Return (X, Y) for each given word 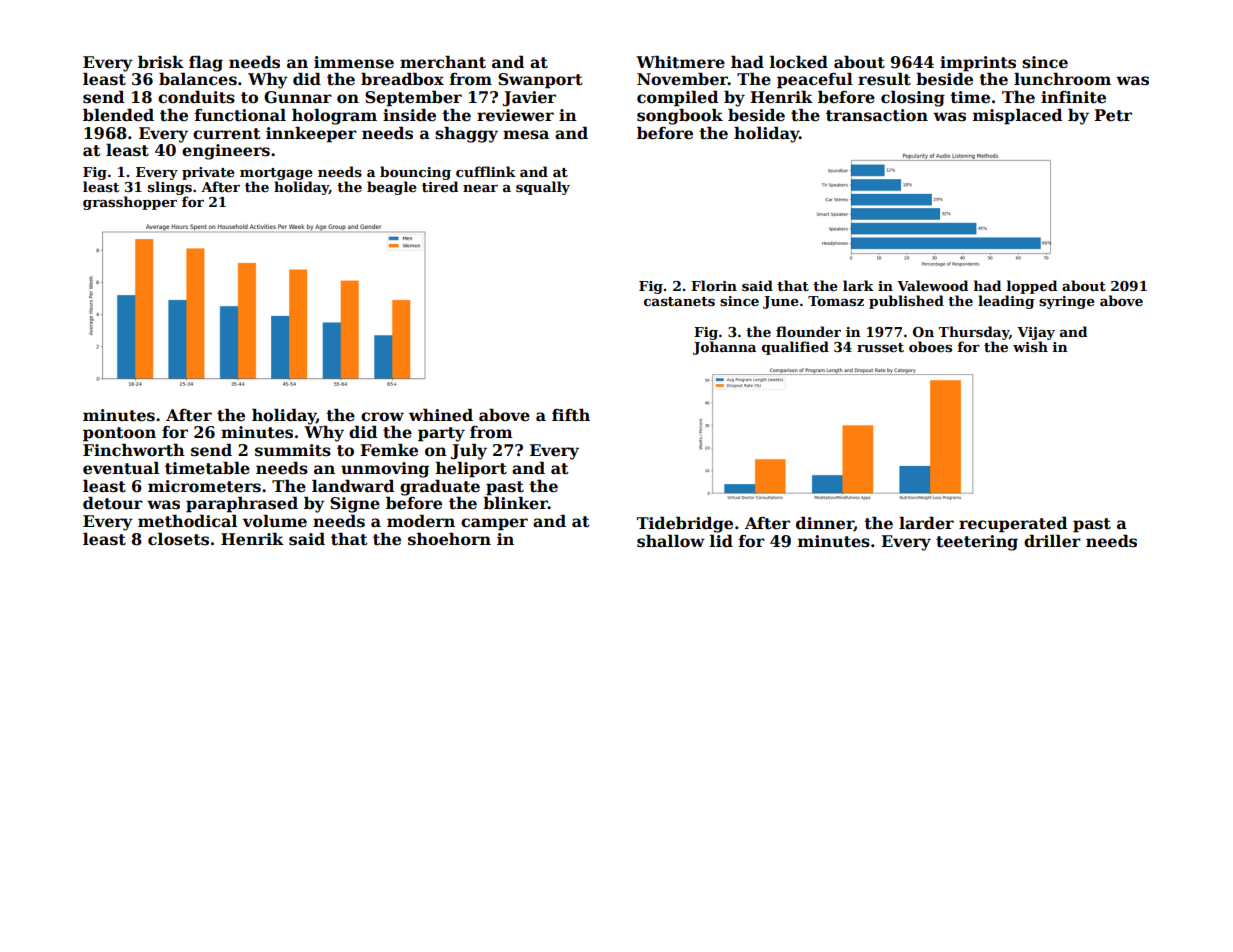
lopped (1032, 287)
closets (178, 539)
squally (543, 188)
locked (799, 62)
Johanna (724, 348)
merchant (443, 62)
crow (382, 417)
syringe (1067, 302)
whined (441, 415)
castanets (679, 301)
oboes (930, 346)
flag (206, 64)
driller (1052, 541)
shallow (671, 541)
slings (170, 188)
